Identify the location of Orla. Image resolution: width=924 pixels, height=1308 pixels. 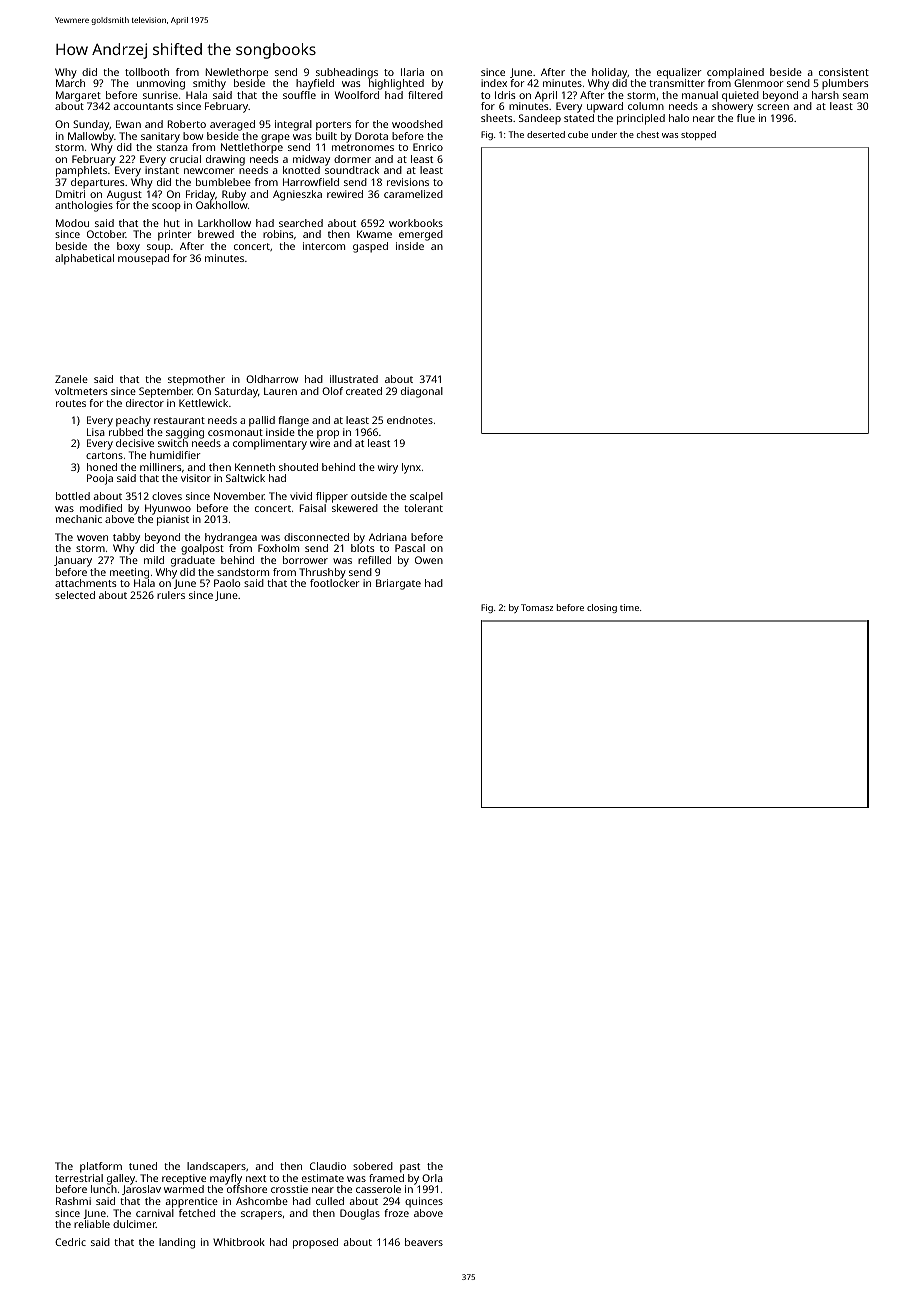
(432, 1178).
